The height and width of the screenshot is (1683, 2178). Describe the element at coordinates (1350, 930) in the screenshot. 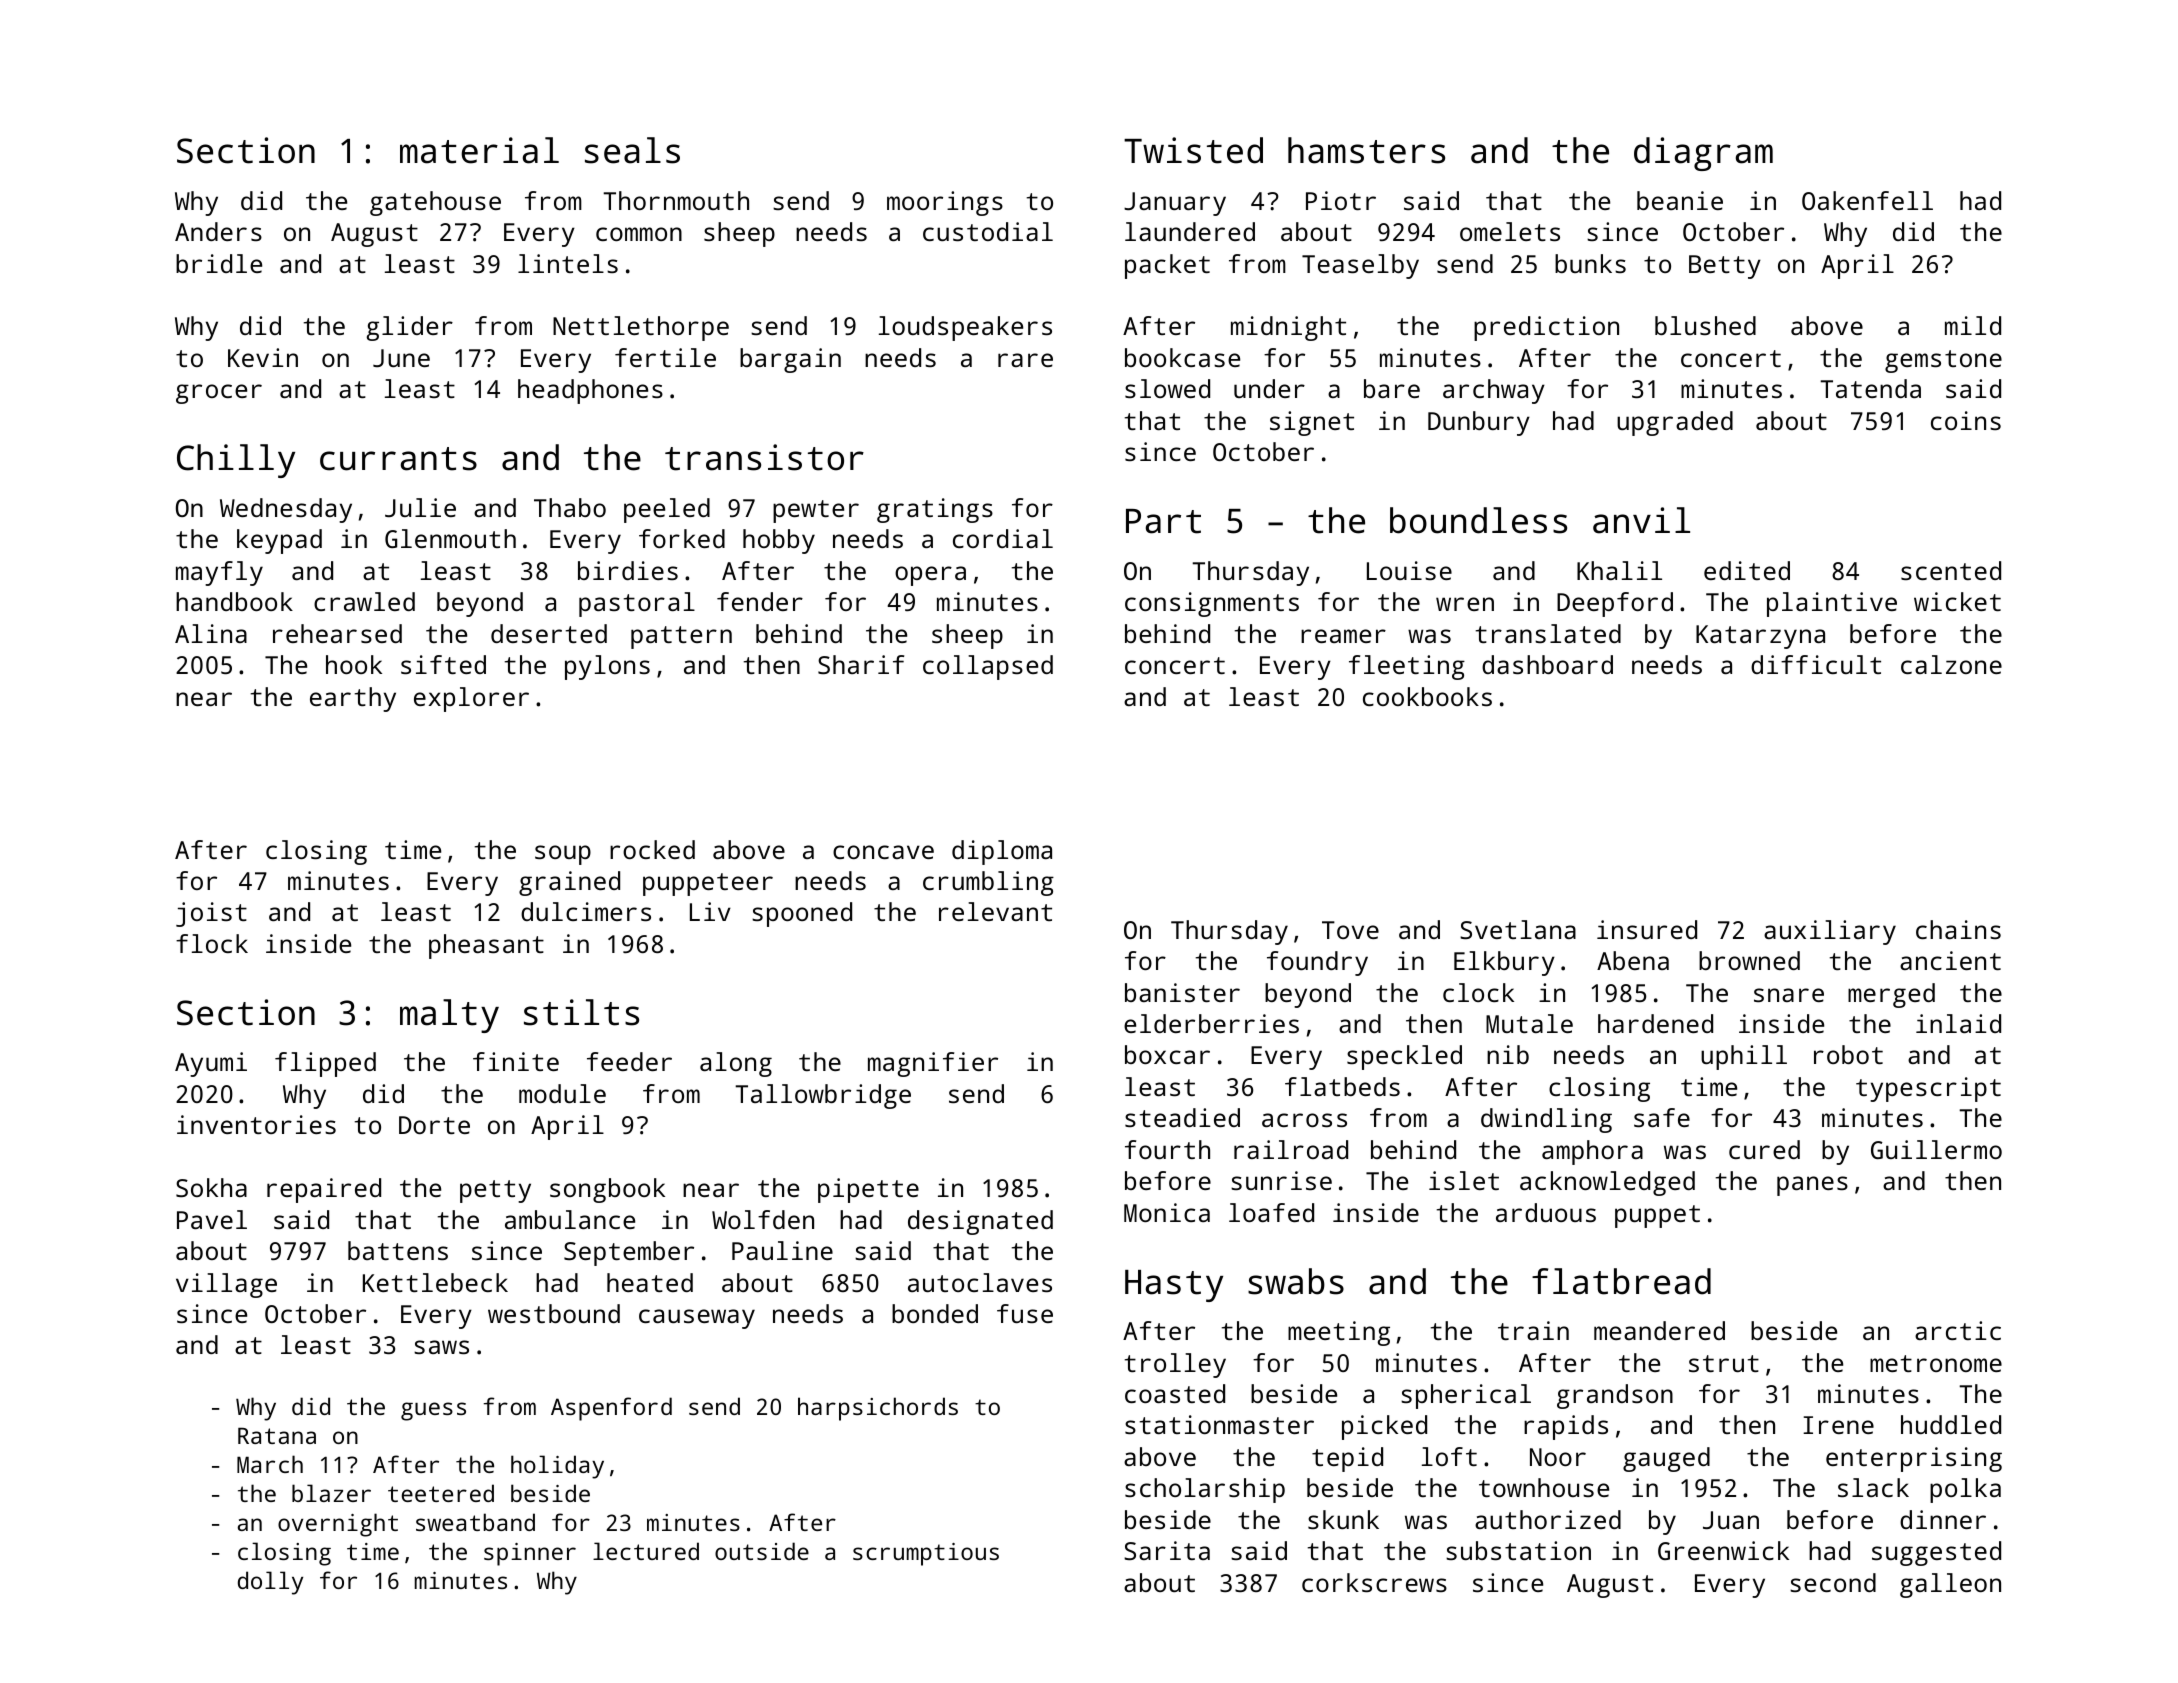

I see `Tove` at that location.
